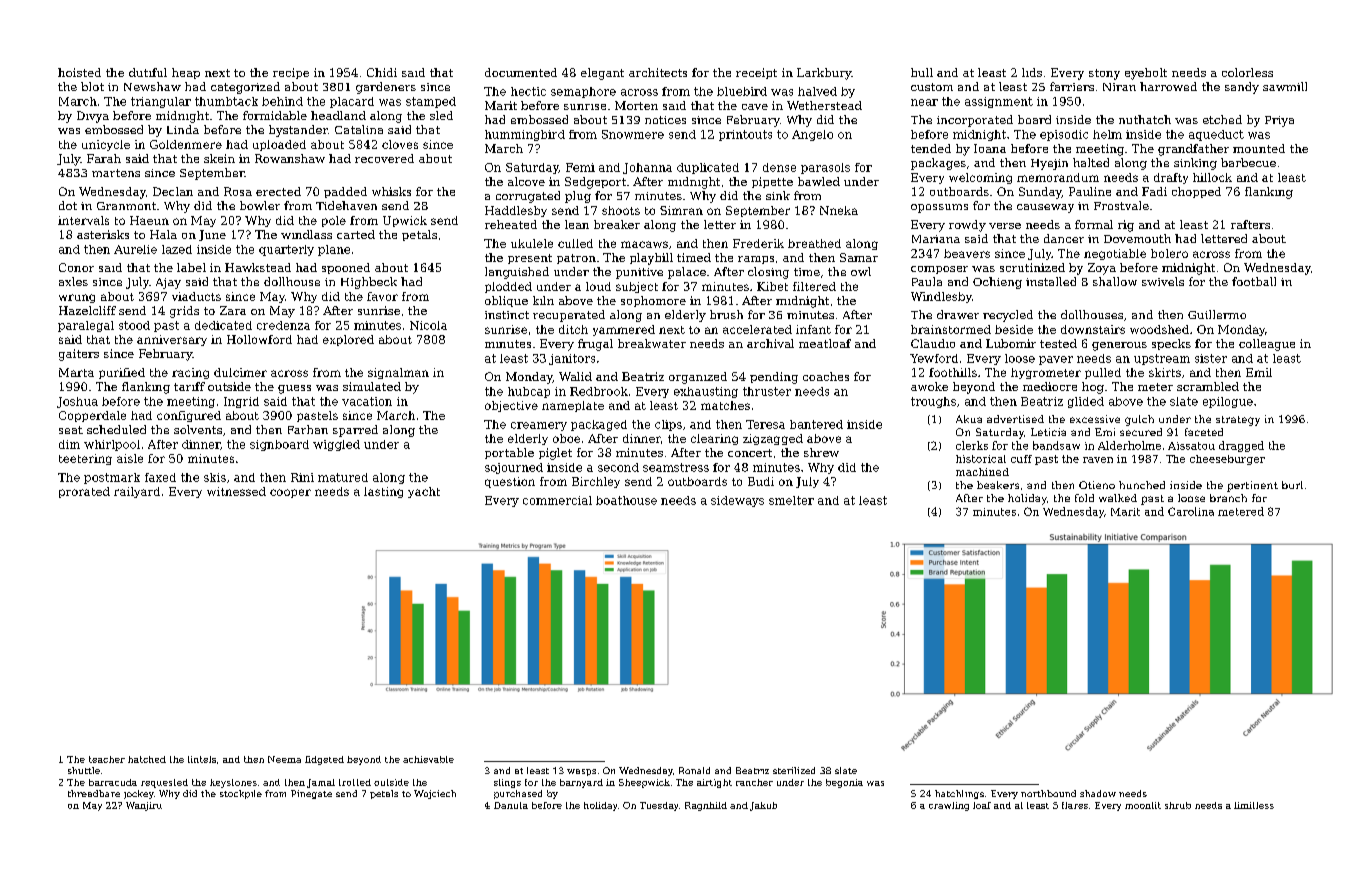 This screenshot has height=887, width=1372. I want to click on Redbrook, so click(599, 391).
